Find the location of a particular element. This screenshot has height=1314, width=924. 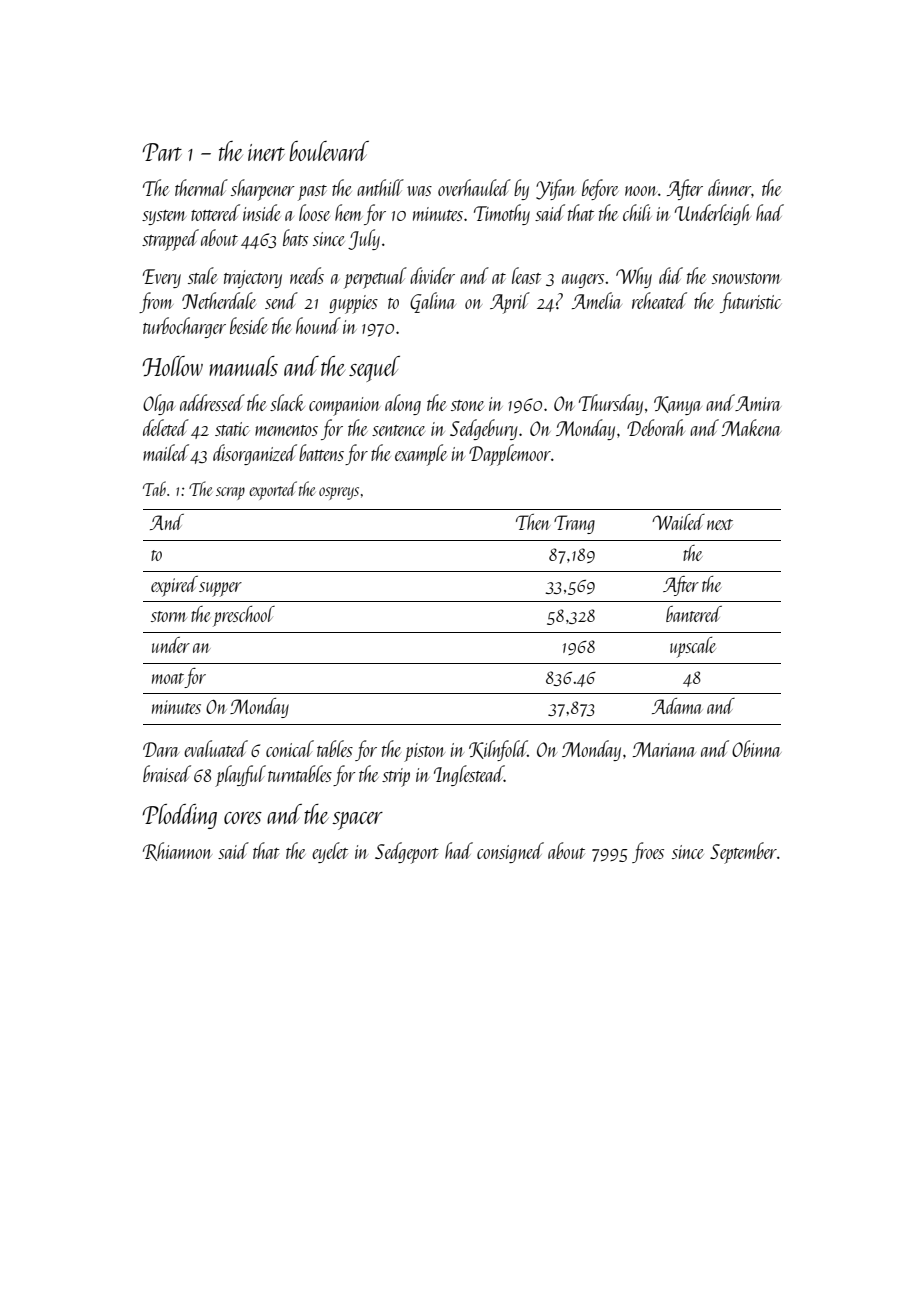

stale is located at coordinates (203, 275).
